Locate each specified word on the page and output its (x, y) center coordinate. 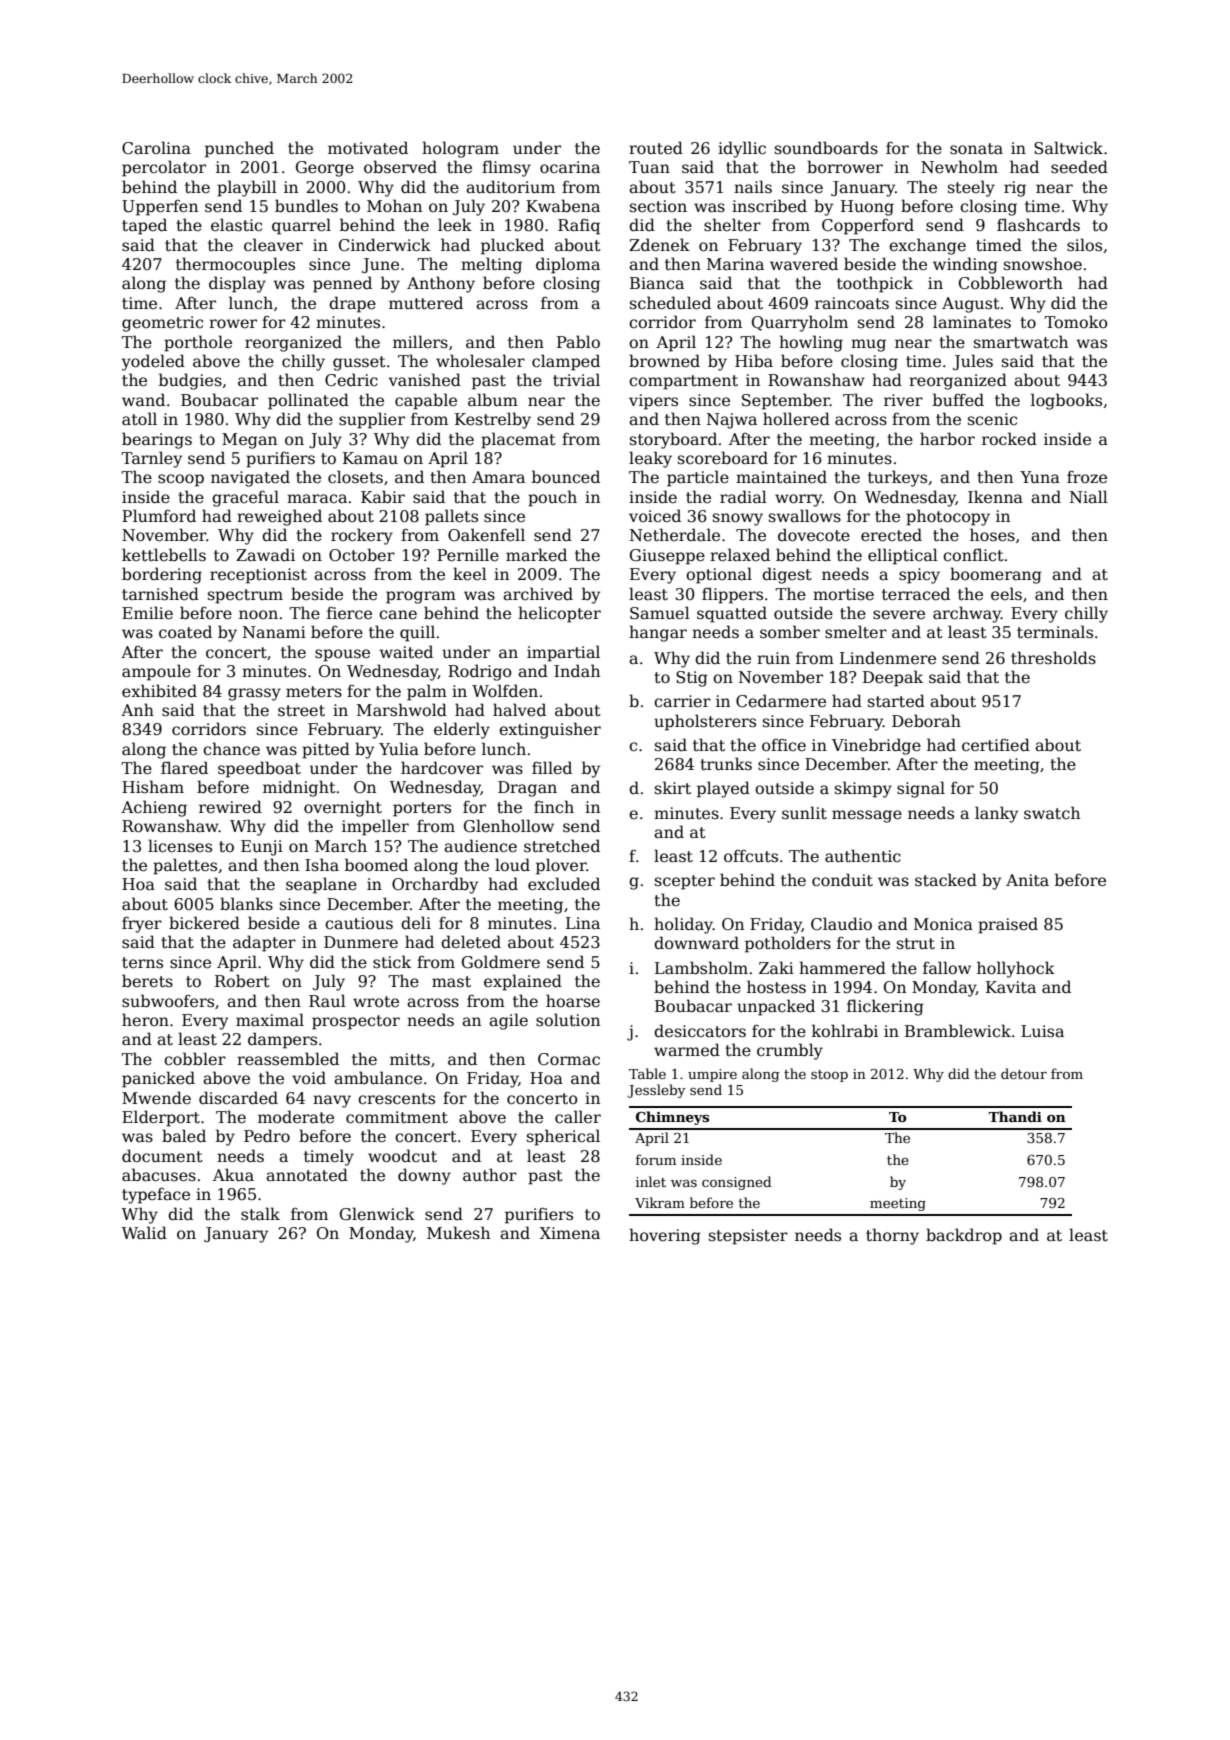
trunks (726, 764)
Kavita (1011, 987)
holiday (683, 925)
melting (491, 265)
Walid (144, 1233)
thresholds (1053, 658)
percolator (164, 168)
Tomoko (1075, 321)
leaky (650, 459)
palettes (185, 866)
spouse (342, 655)
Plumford (159, 515)
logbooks (1066, 401)
